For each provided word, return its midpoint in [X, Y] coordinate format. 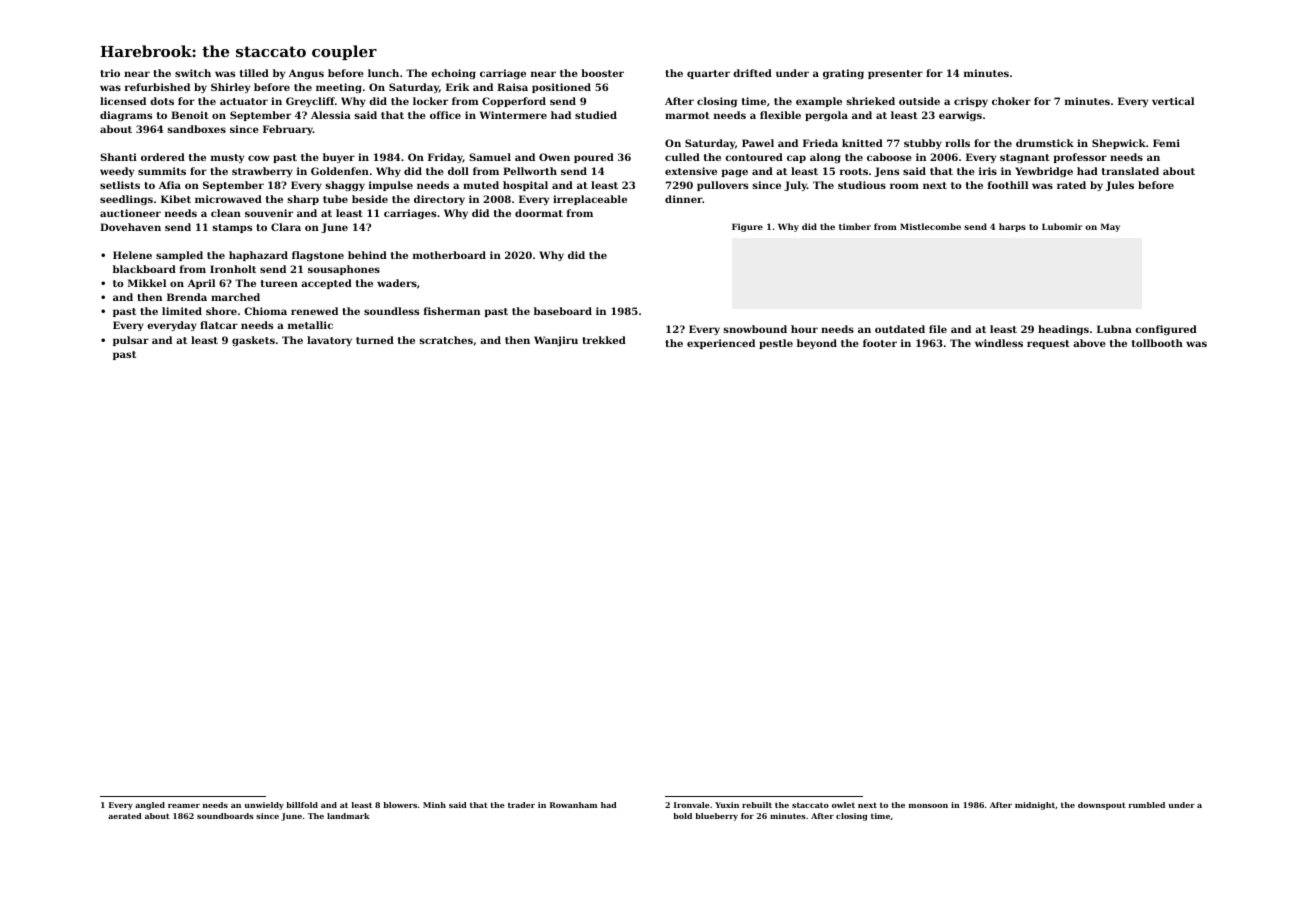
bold [682, 816]
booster [602, 73]
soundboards [225, 816]
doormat [539, 213]
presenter [895, 74]
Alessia [331, 115]
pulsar [131, 341]
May [1110, 227]
